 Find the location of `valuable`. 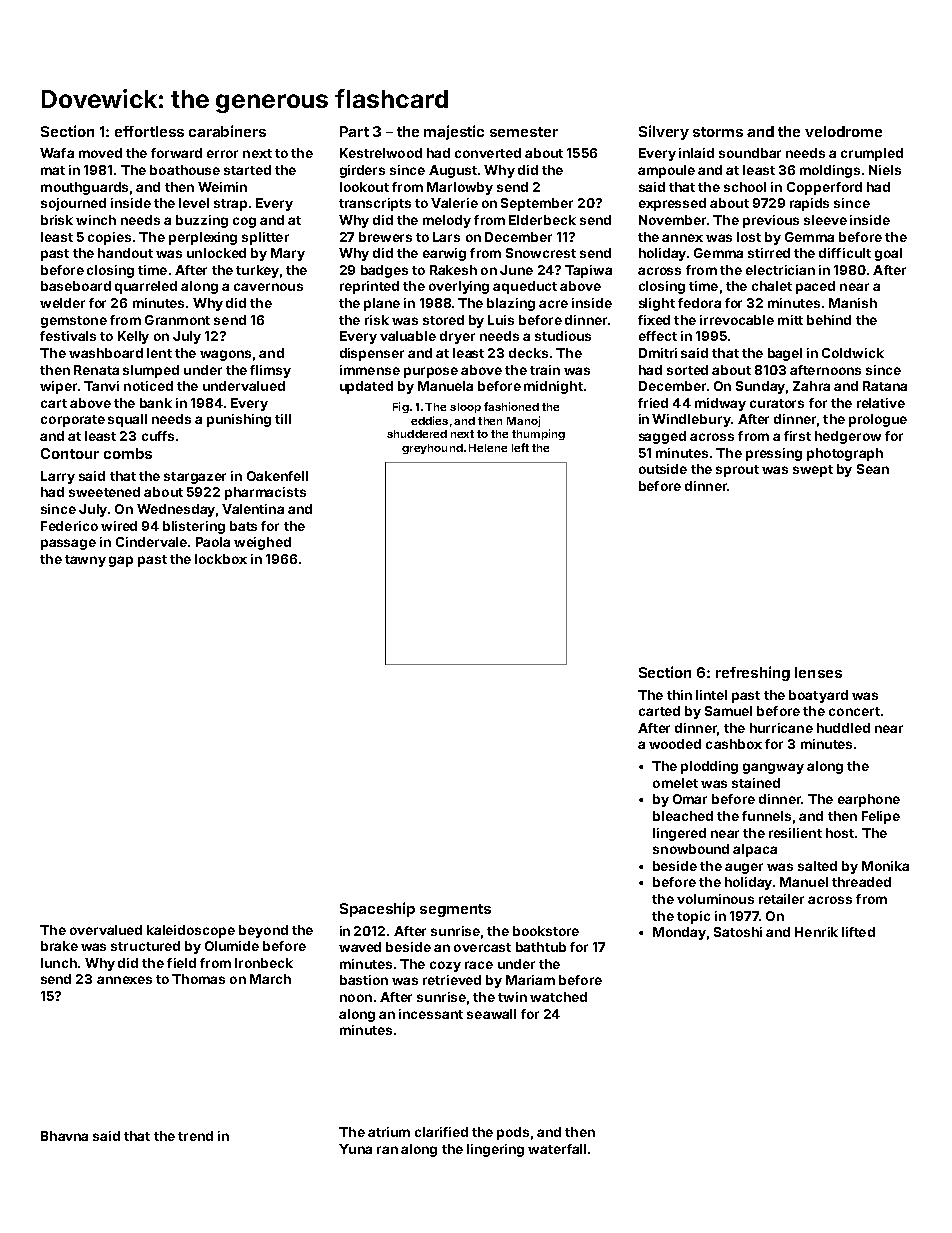

valuable is located at coordinates (408, 336).
